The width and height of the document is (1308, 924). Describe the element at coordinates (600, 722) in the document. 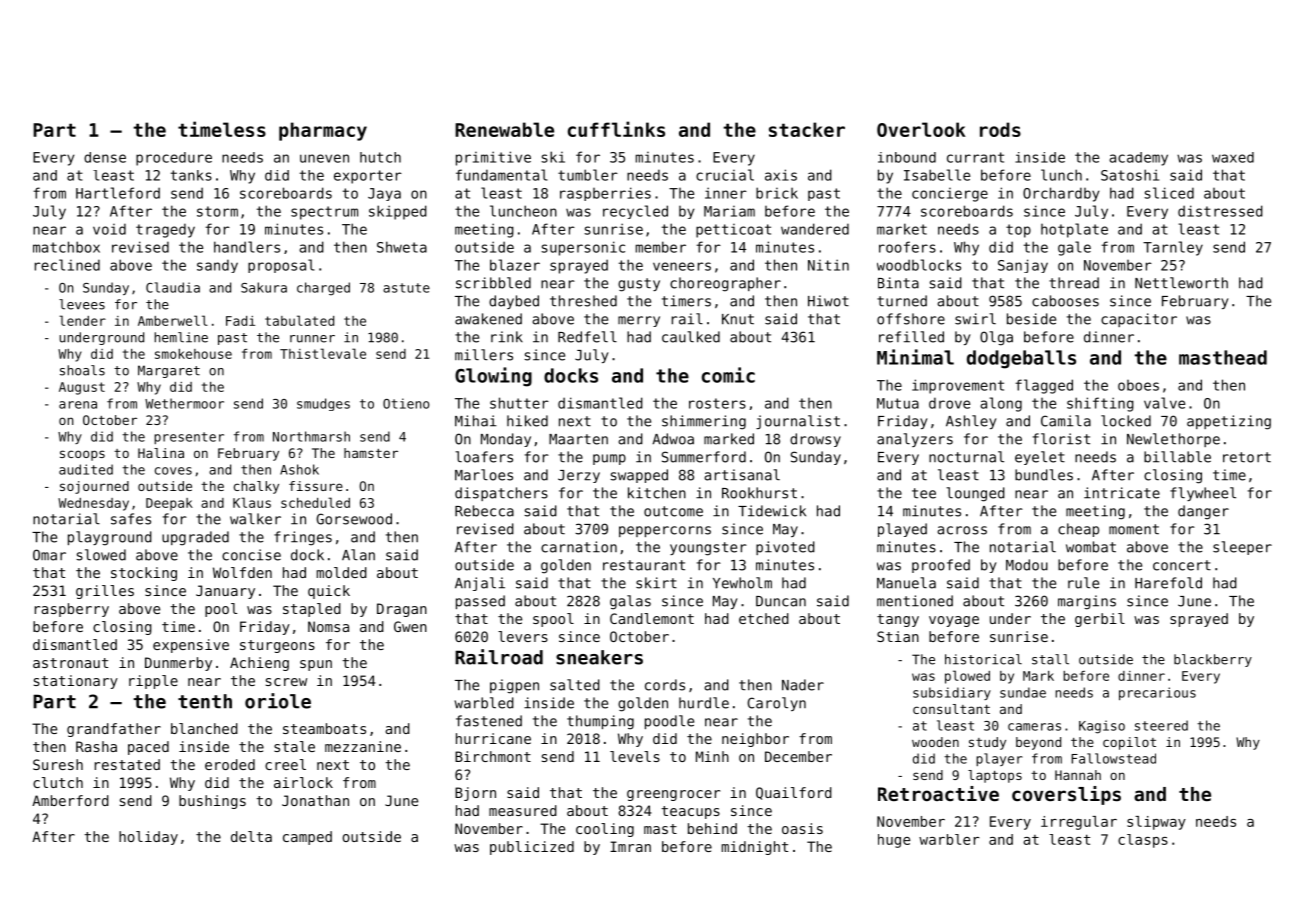

I see `thumping` at that location.
